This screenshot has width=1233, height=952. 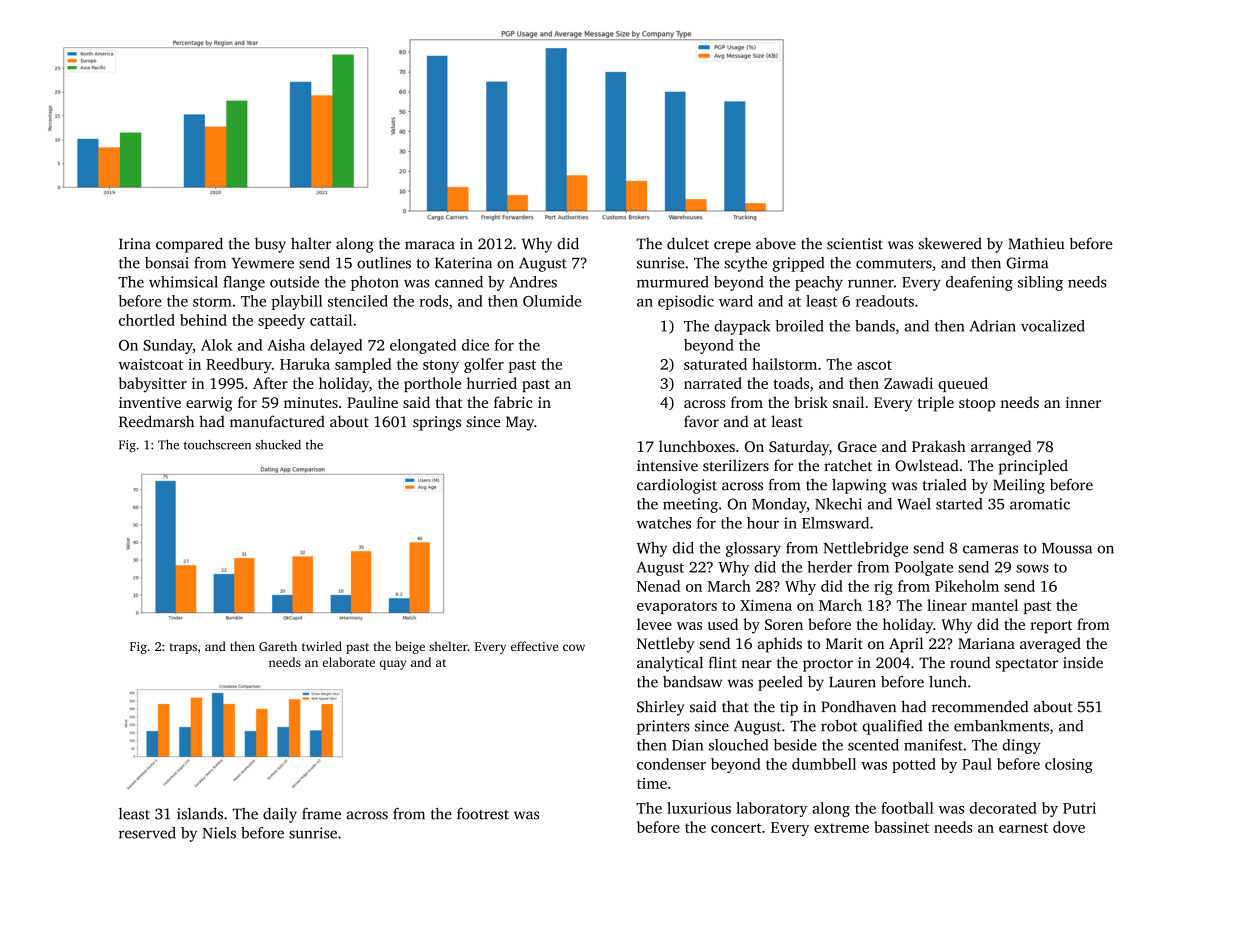 What do you see at coordinates (280, 815) in the screenshot?
I see `daily` at bounding box center [280, 815].
